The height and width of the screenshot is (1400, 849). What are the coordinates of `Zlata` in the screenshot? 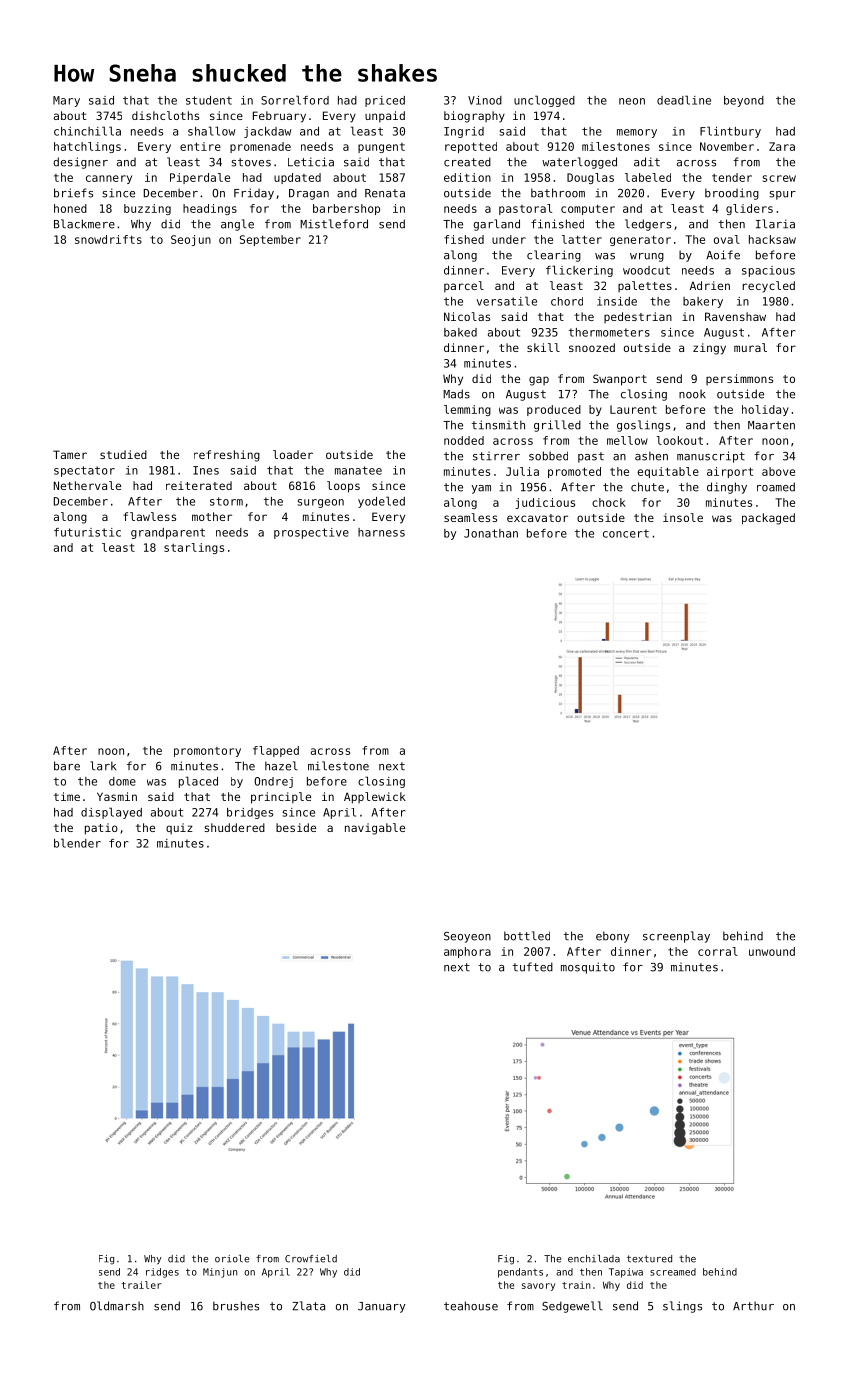 It's located at (308, 1306).
